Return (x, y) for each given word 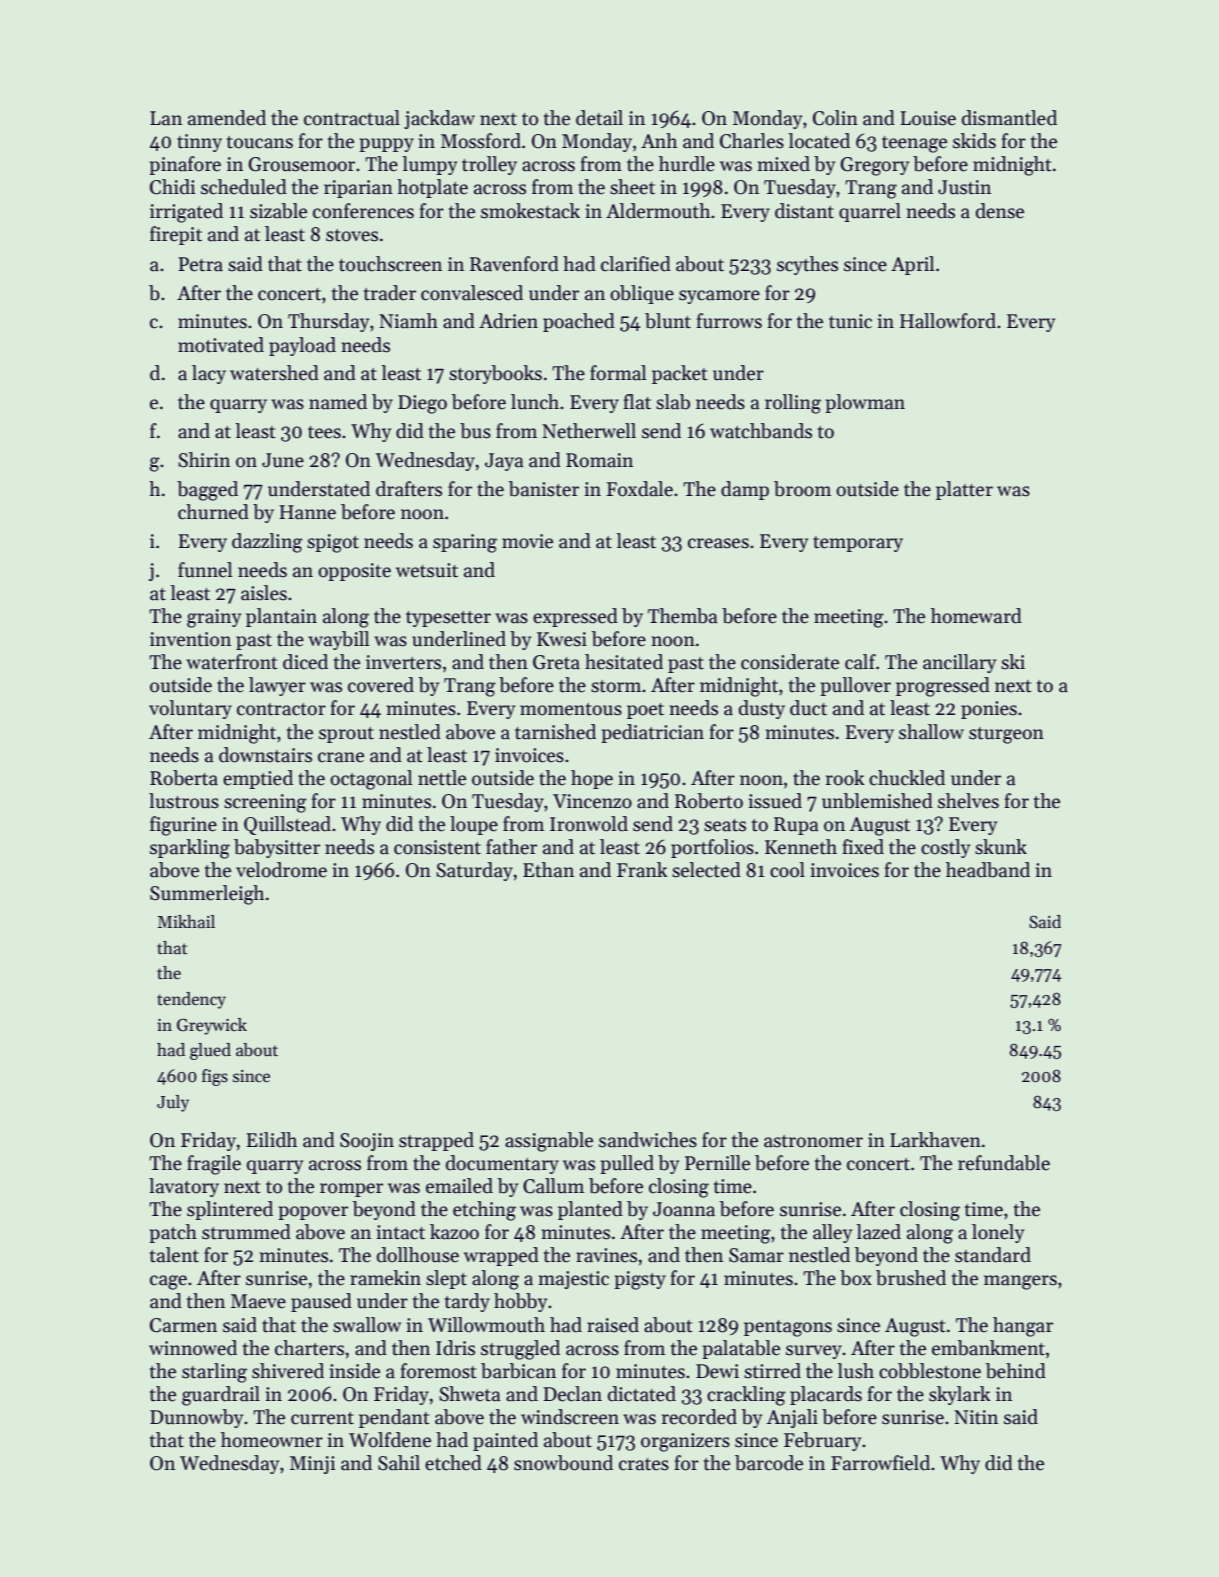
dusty (762, 709)
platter (964, 490)
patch (173, 1233)
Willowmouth (486, 1325)
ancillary (959, 663)
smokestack (530, 211)
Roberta (184, 778)
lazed (878, 1232)
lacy (209, 374)
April (913, 265)
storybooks (495, 374)
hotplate (432, 188)
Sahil (399, 1463)
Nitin (976, 1417)
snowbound (563, 1463)
